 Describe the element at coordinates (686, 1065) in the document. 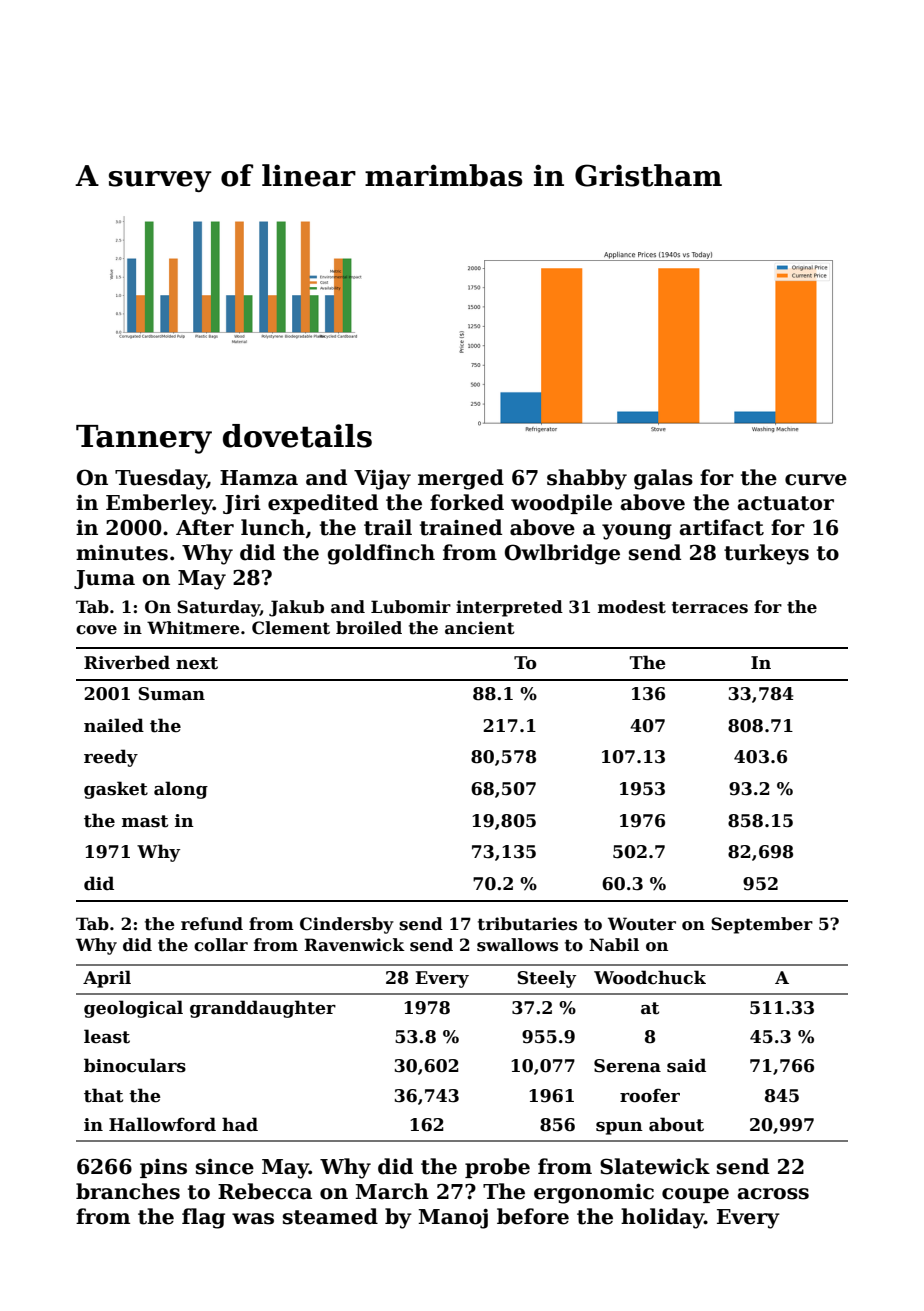

I see `said` at that location.
